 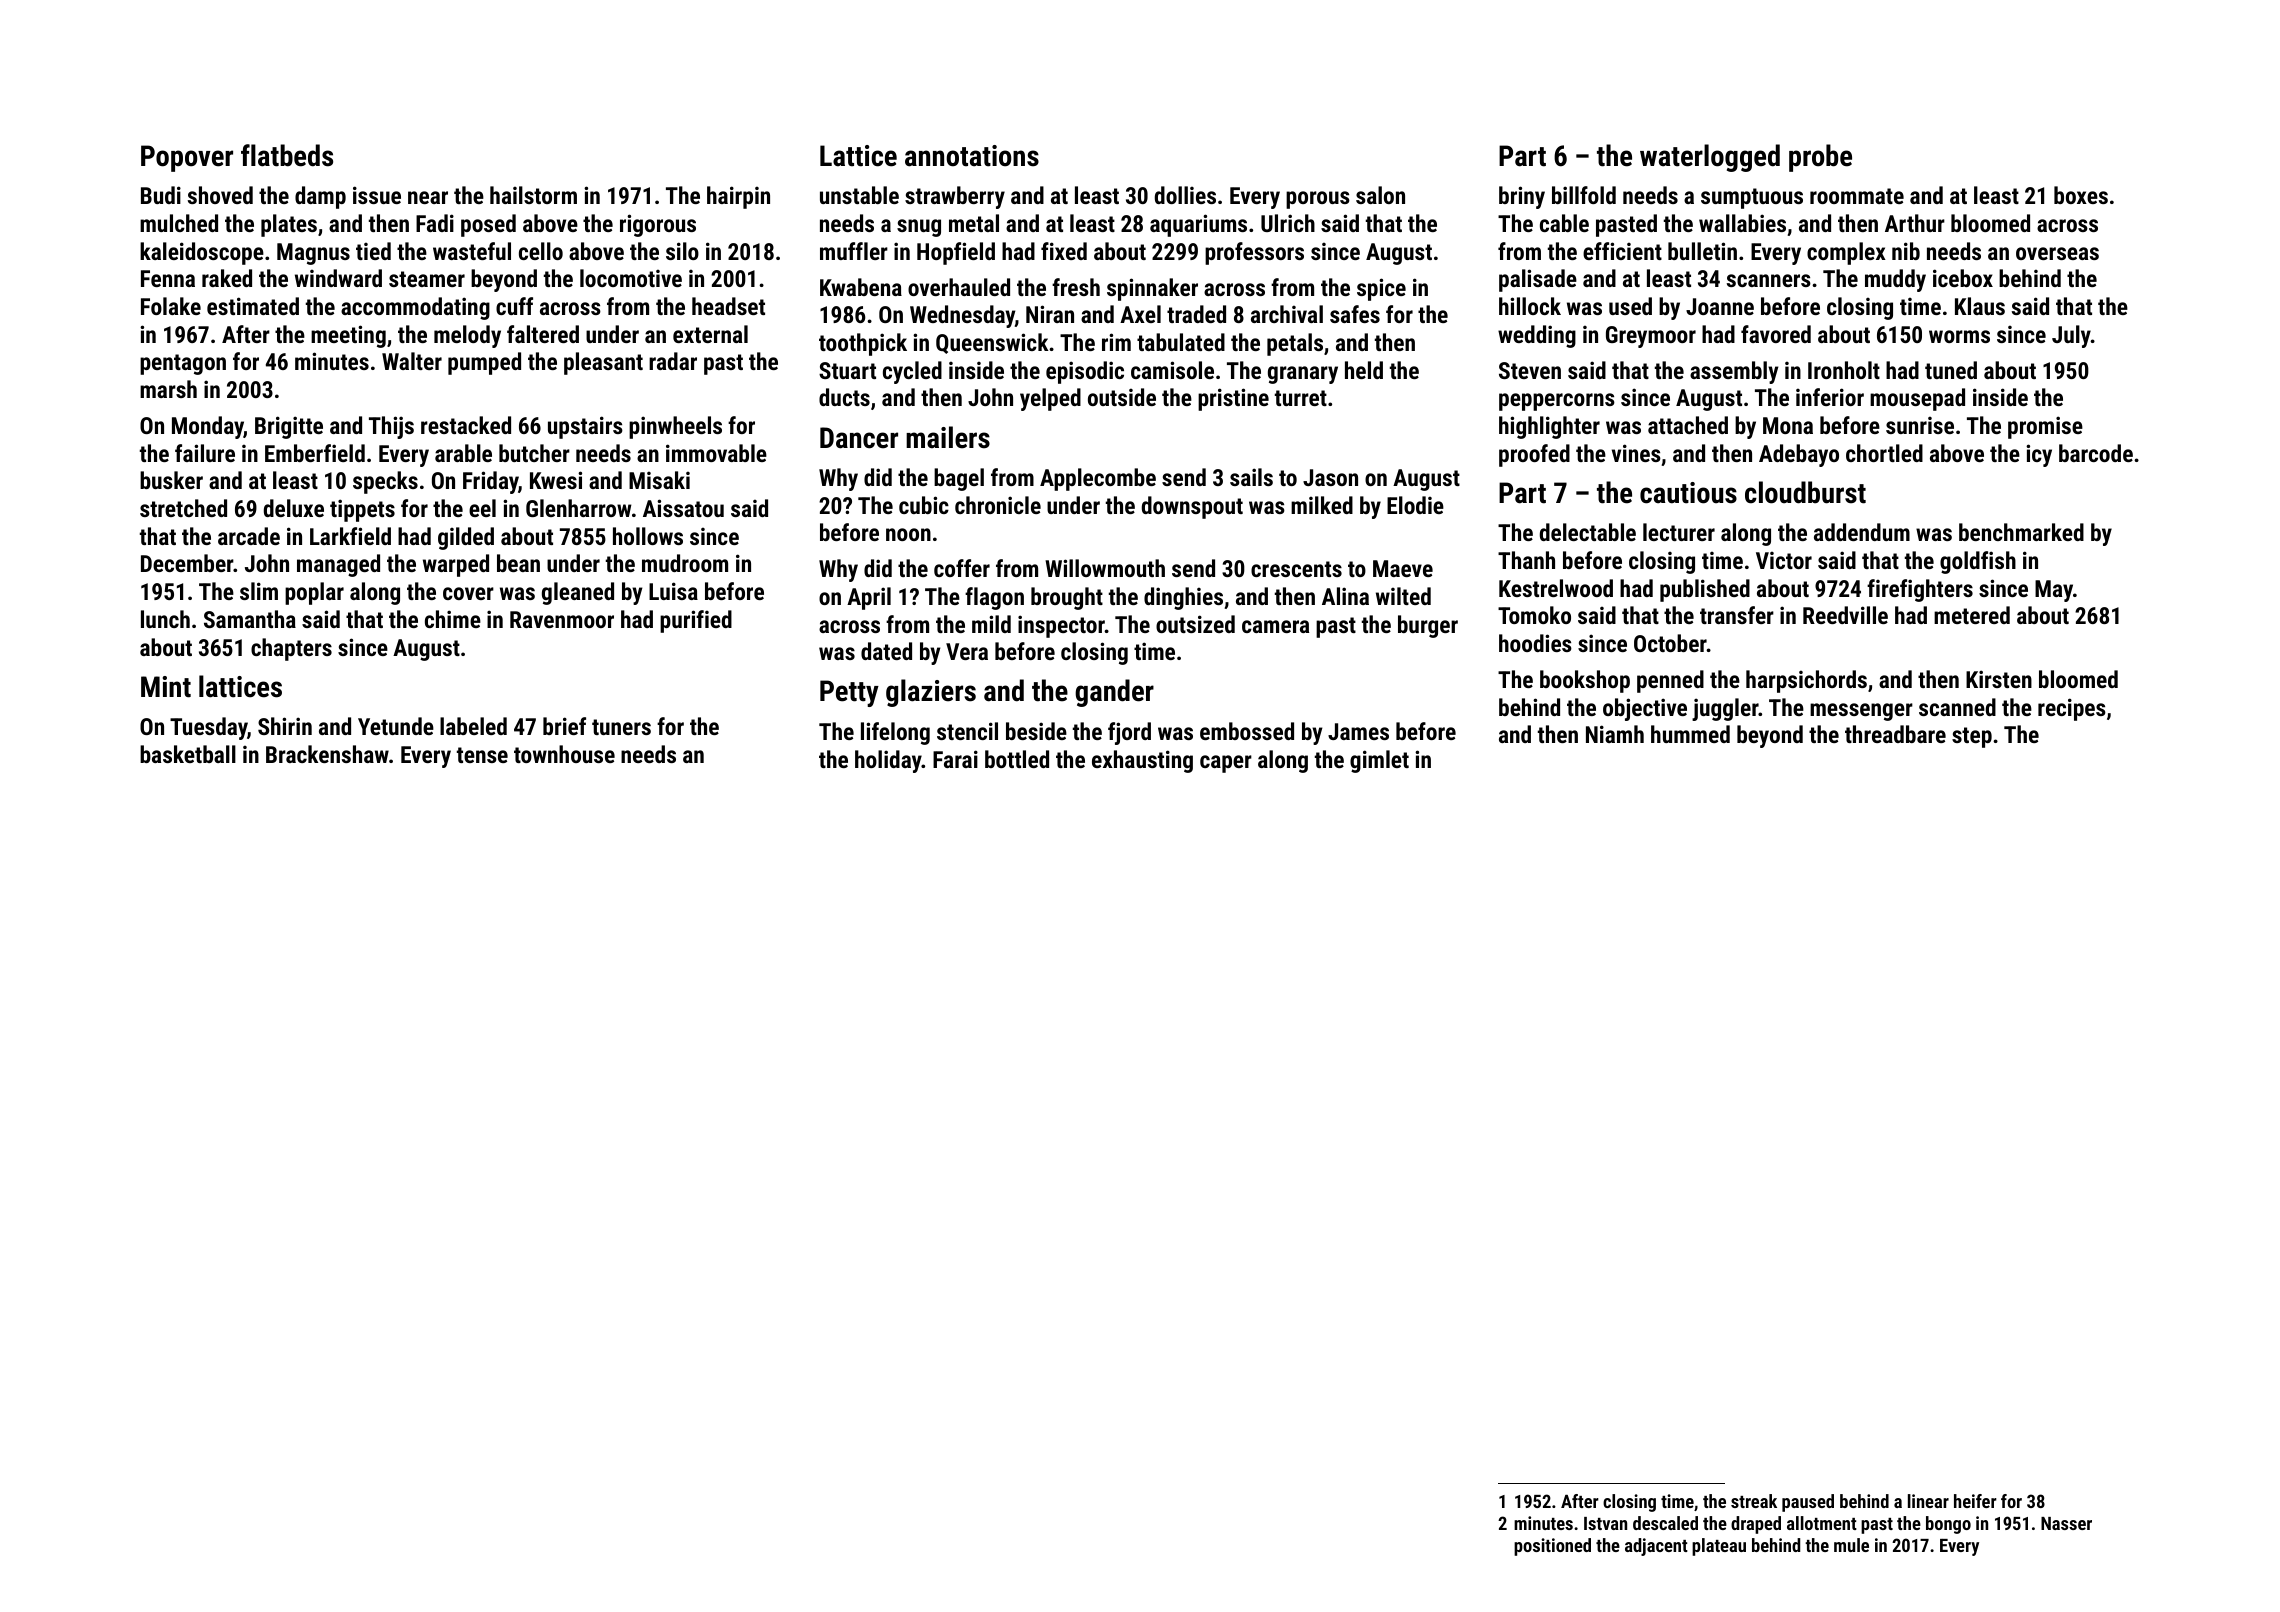 What do you see at coordinates (1226, 764) in the image?
I see `caper` at bounding box center [1226, 764].
